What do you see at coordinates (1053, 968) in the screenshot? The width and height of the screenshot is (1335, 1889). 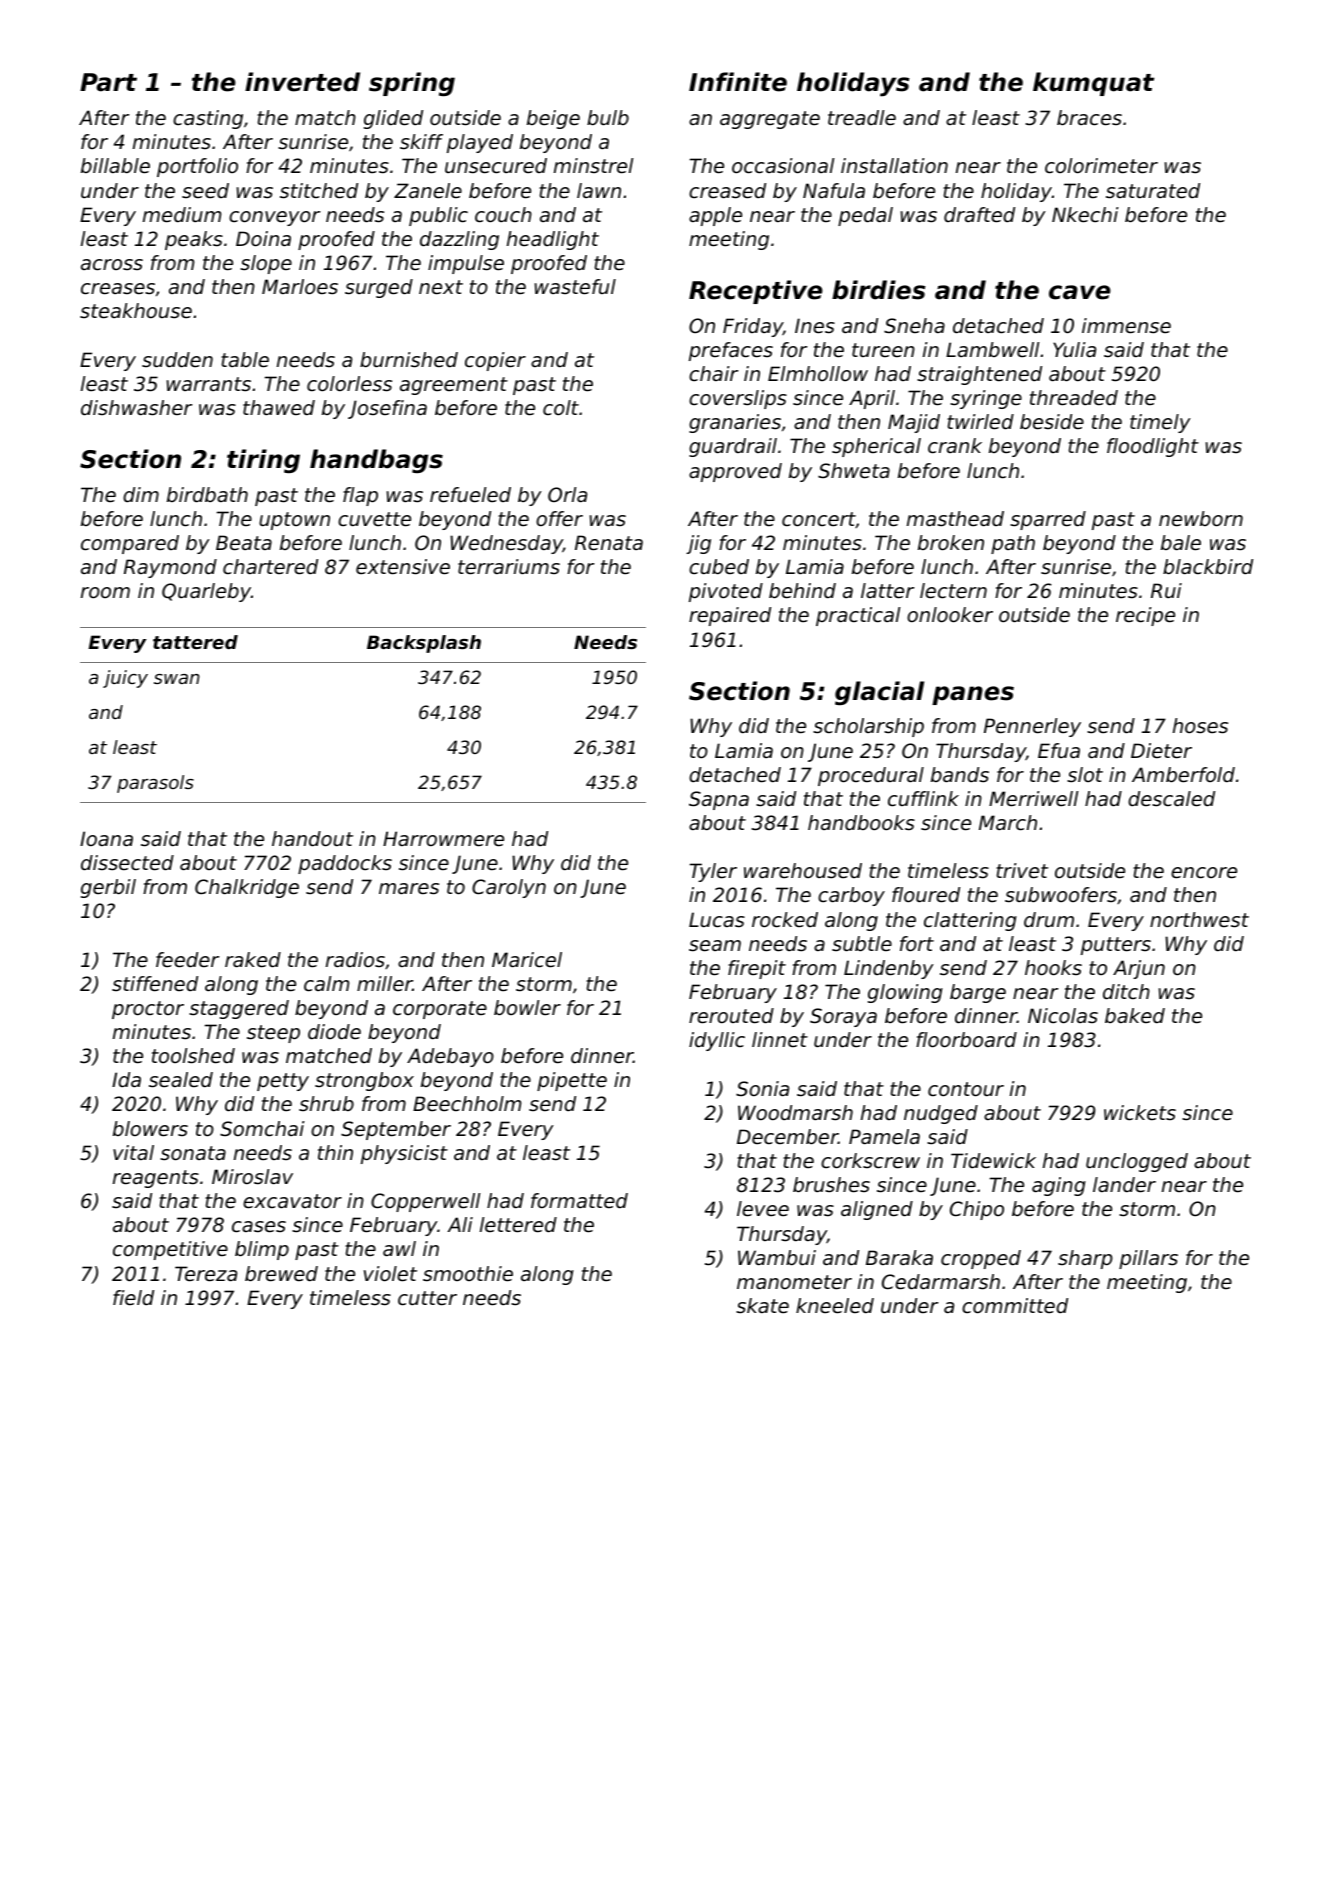 I see `hooks` at bounding box center [1053, 968].
